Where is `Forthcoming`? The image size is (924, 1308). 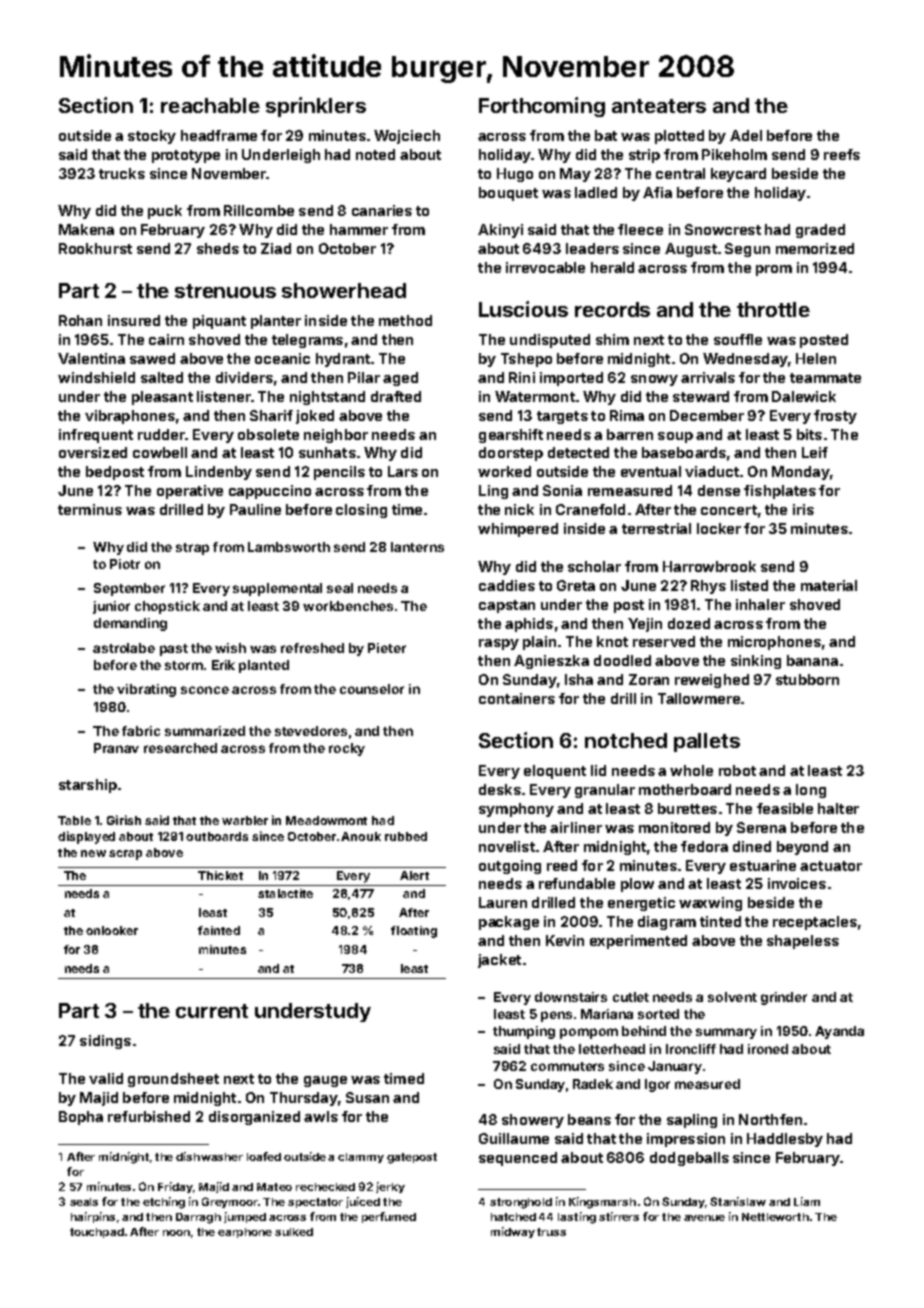
Forthcoming is located at coordinates (542, 107).
